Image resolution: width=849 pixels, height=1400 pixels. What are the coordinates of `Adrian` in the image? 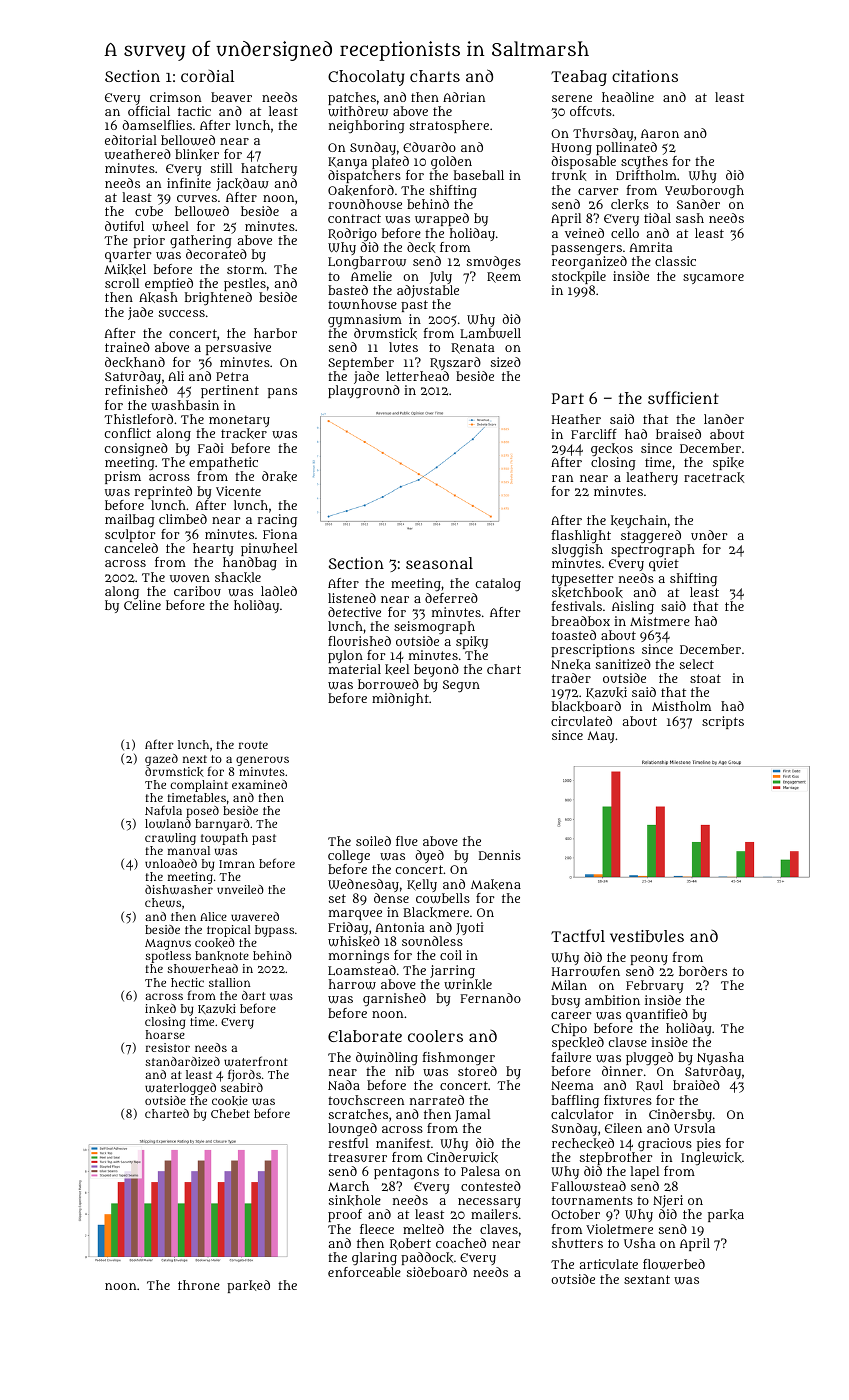 It's located at (464, 97).
